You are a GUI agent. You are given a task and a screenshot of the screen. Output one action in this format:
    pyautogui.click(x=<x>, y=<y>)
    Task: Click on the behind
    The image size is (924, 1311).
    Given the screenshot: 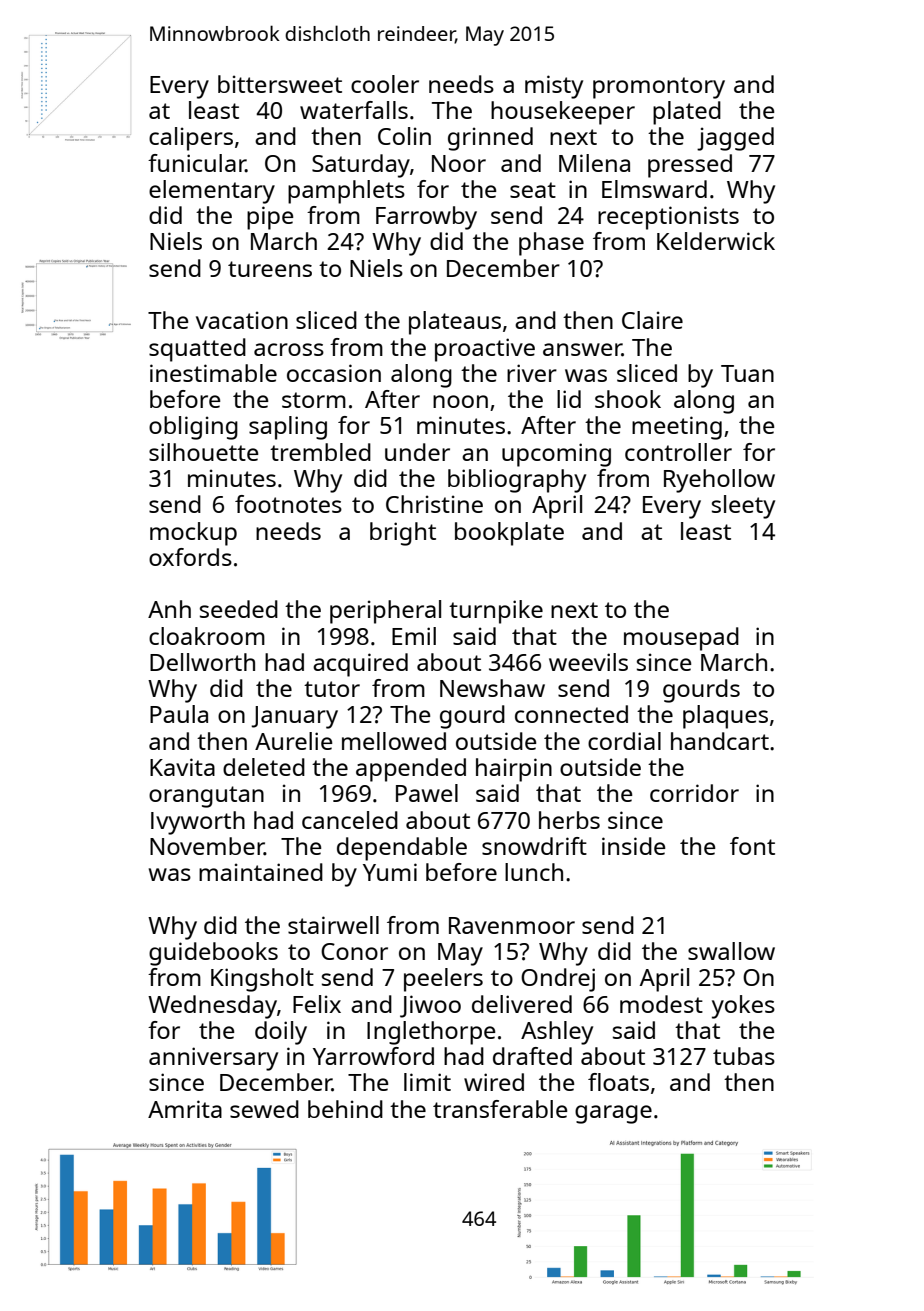 What is the action you would take?
    pyautogui.click(x=345, y=1109)
